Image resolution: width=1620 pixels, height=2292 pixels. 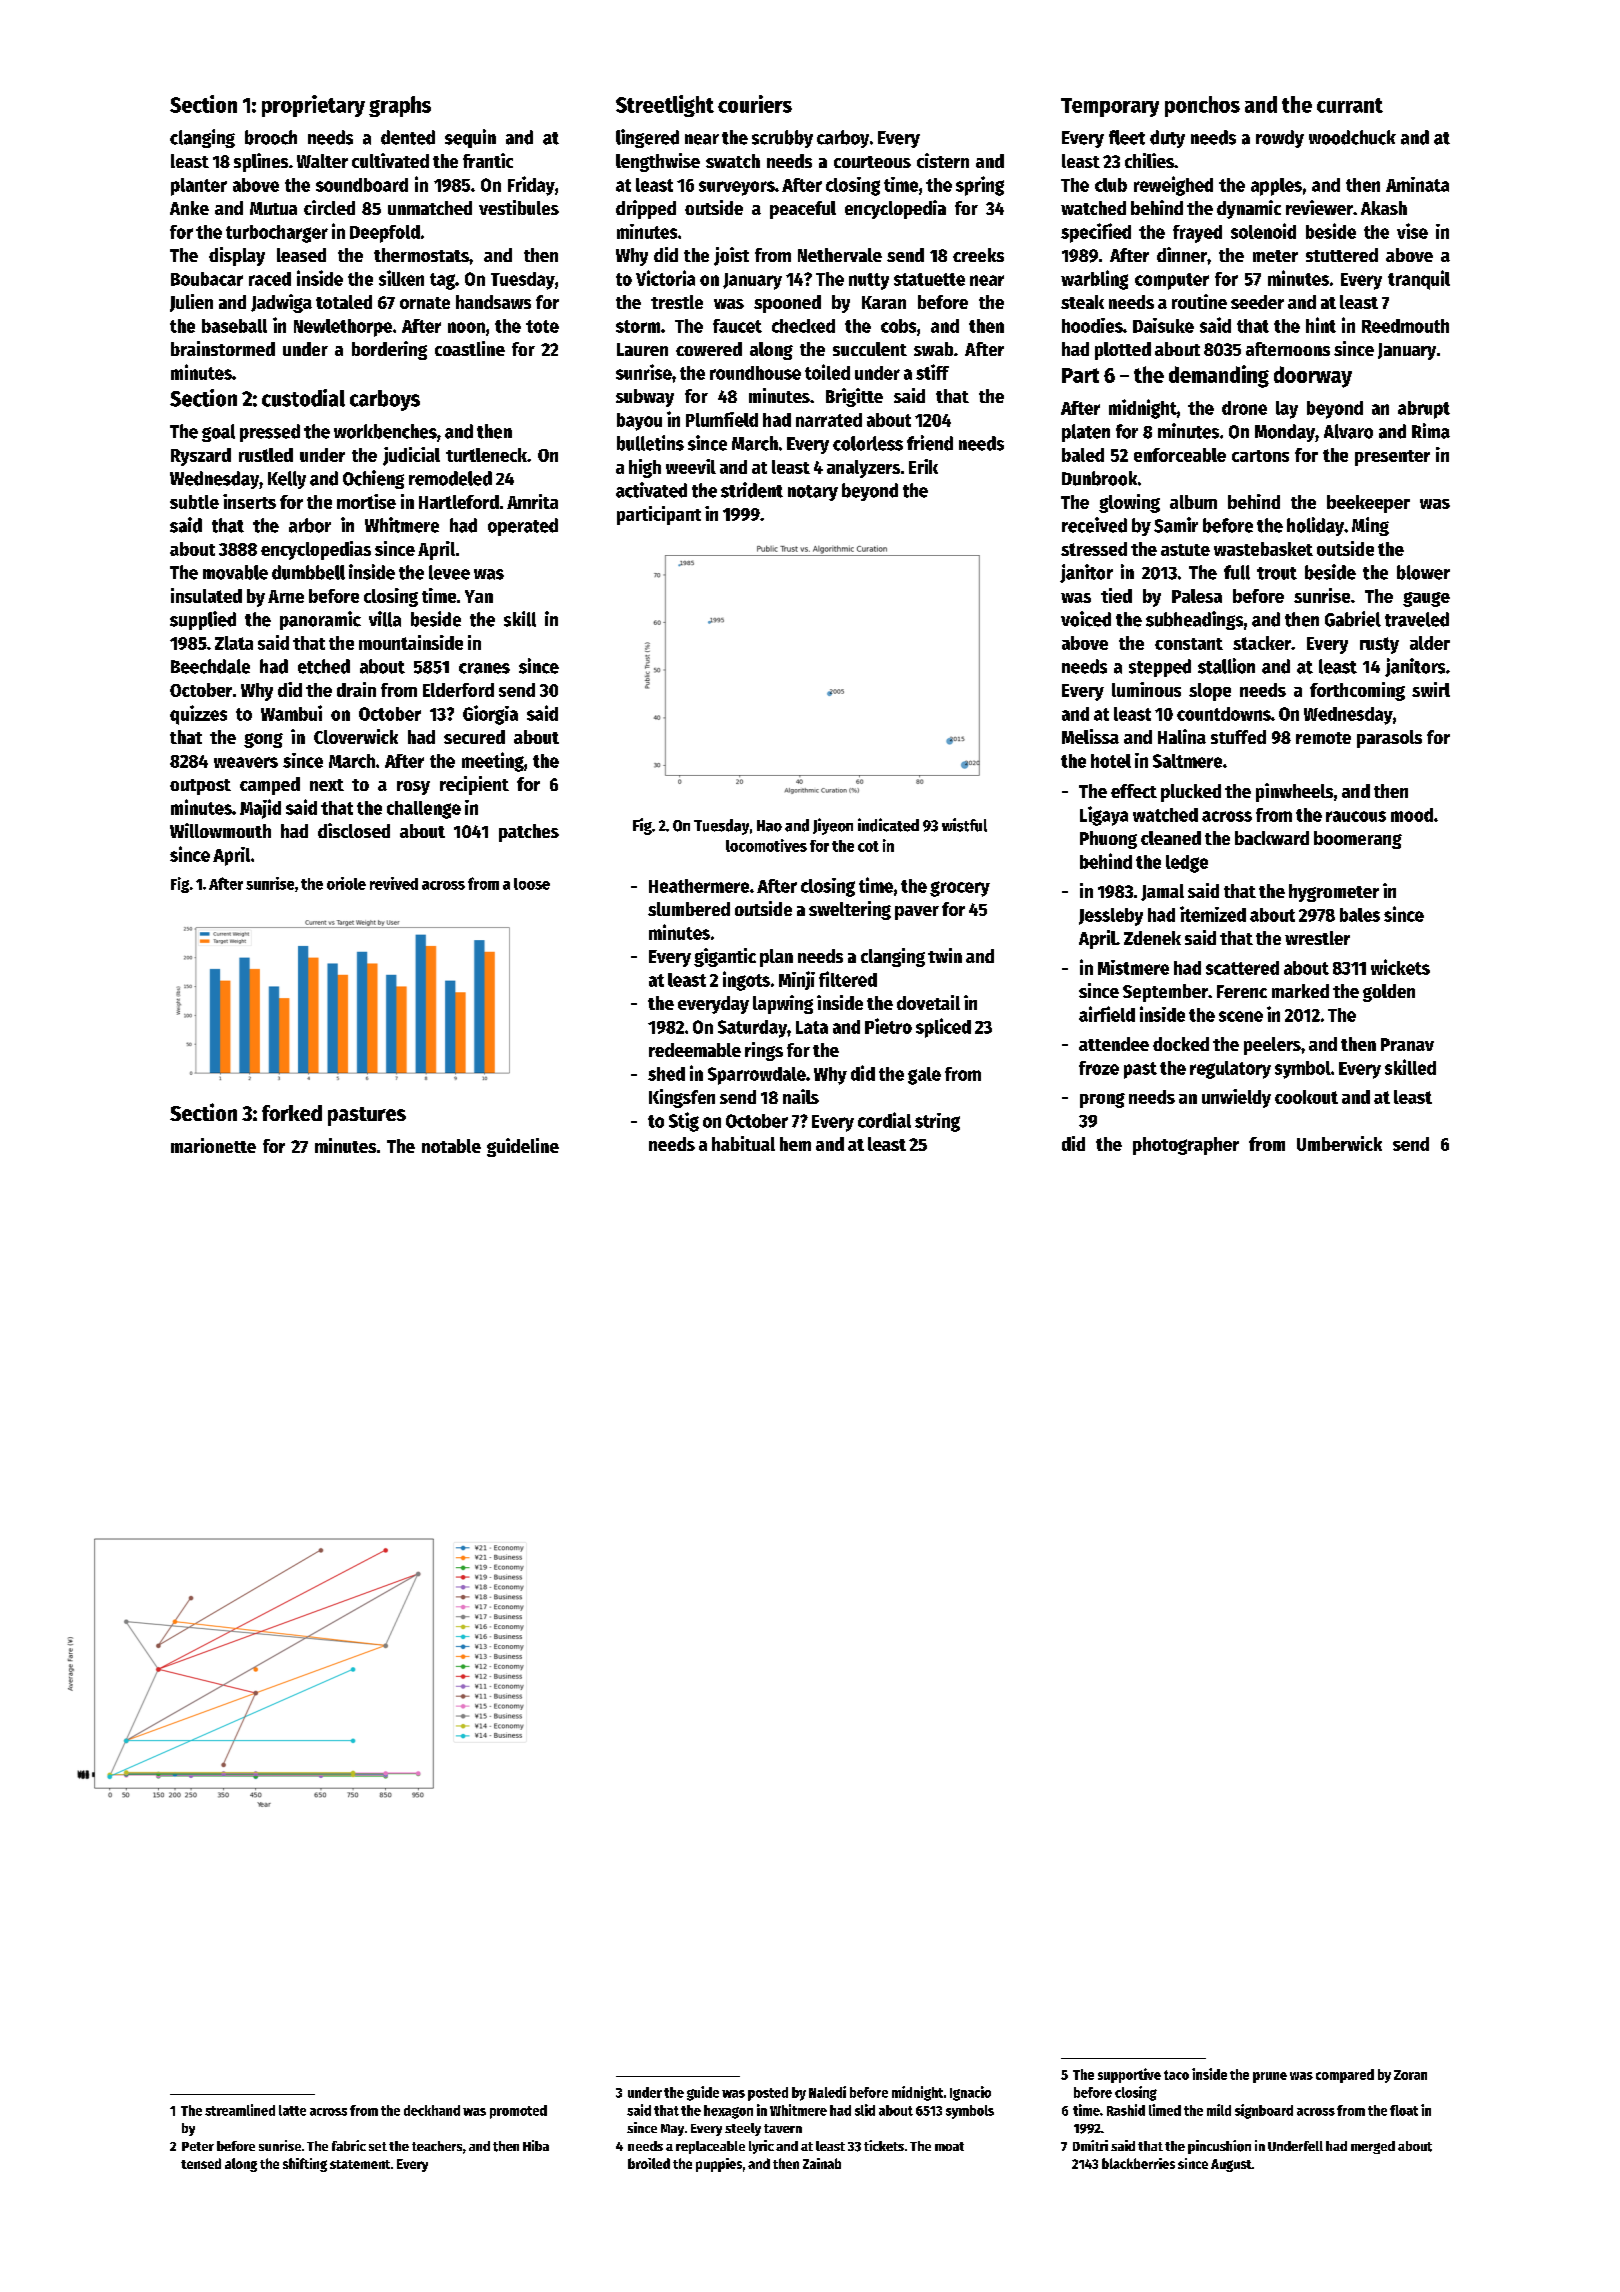 I want to click on patches, so click(x=529, y=833).
